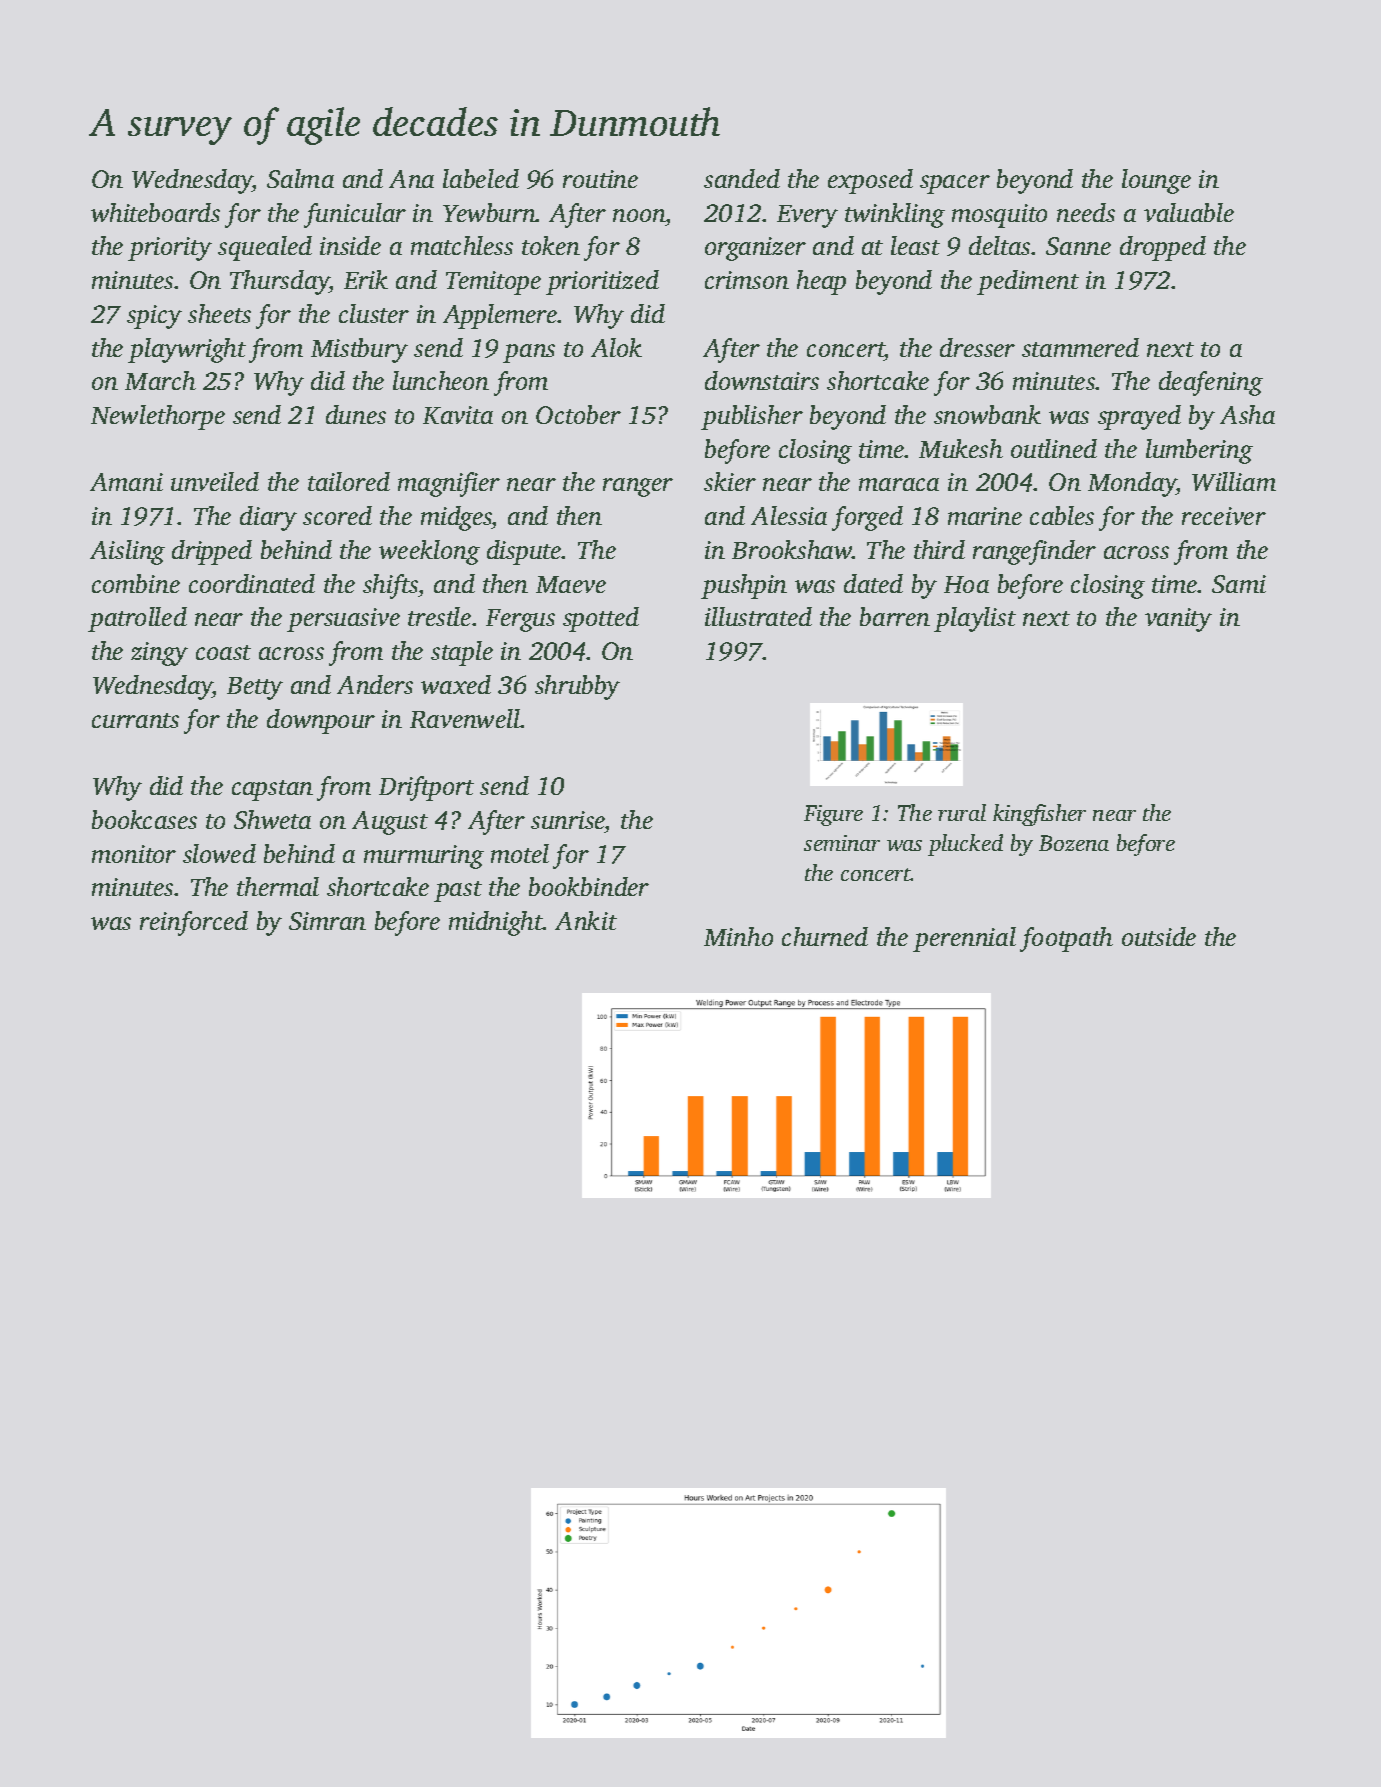  I want to click on routine, so click(600, 179).
